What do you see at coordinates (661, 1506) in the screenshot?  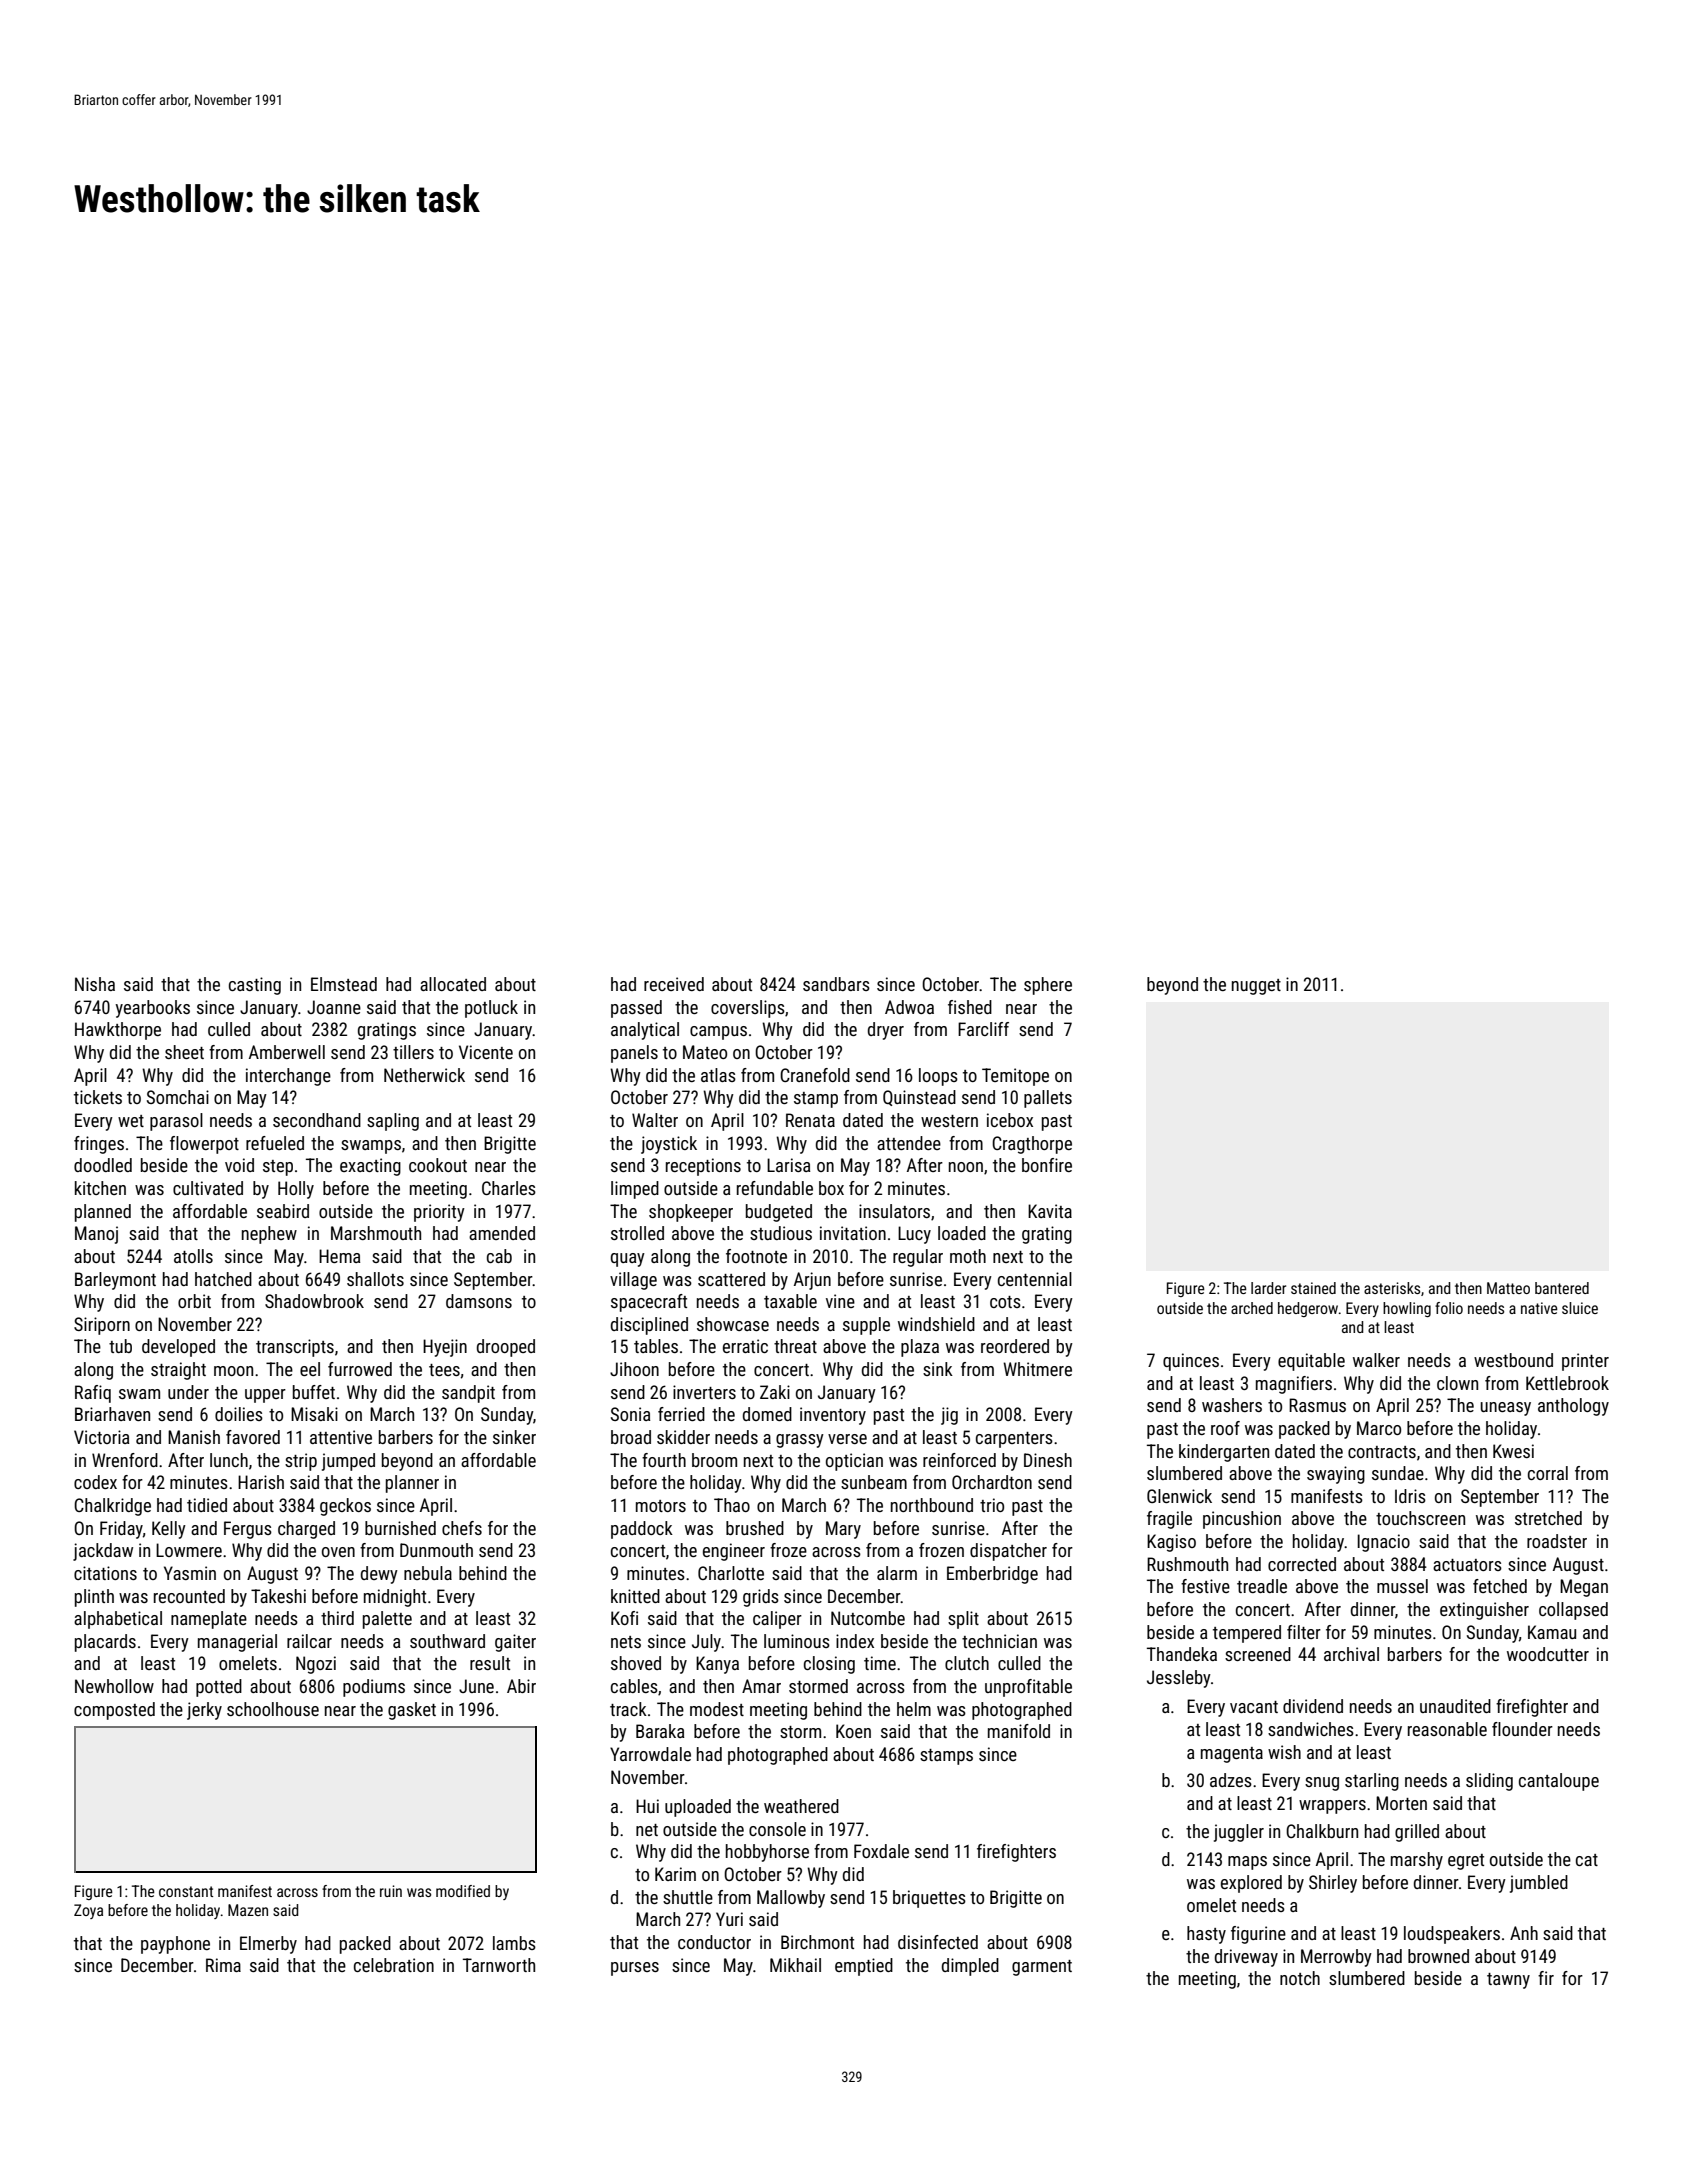 I see `motors` at bounding box center [661, 1506].
